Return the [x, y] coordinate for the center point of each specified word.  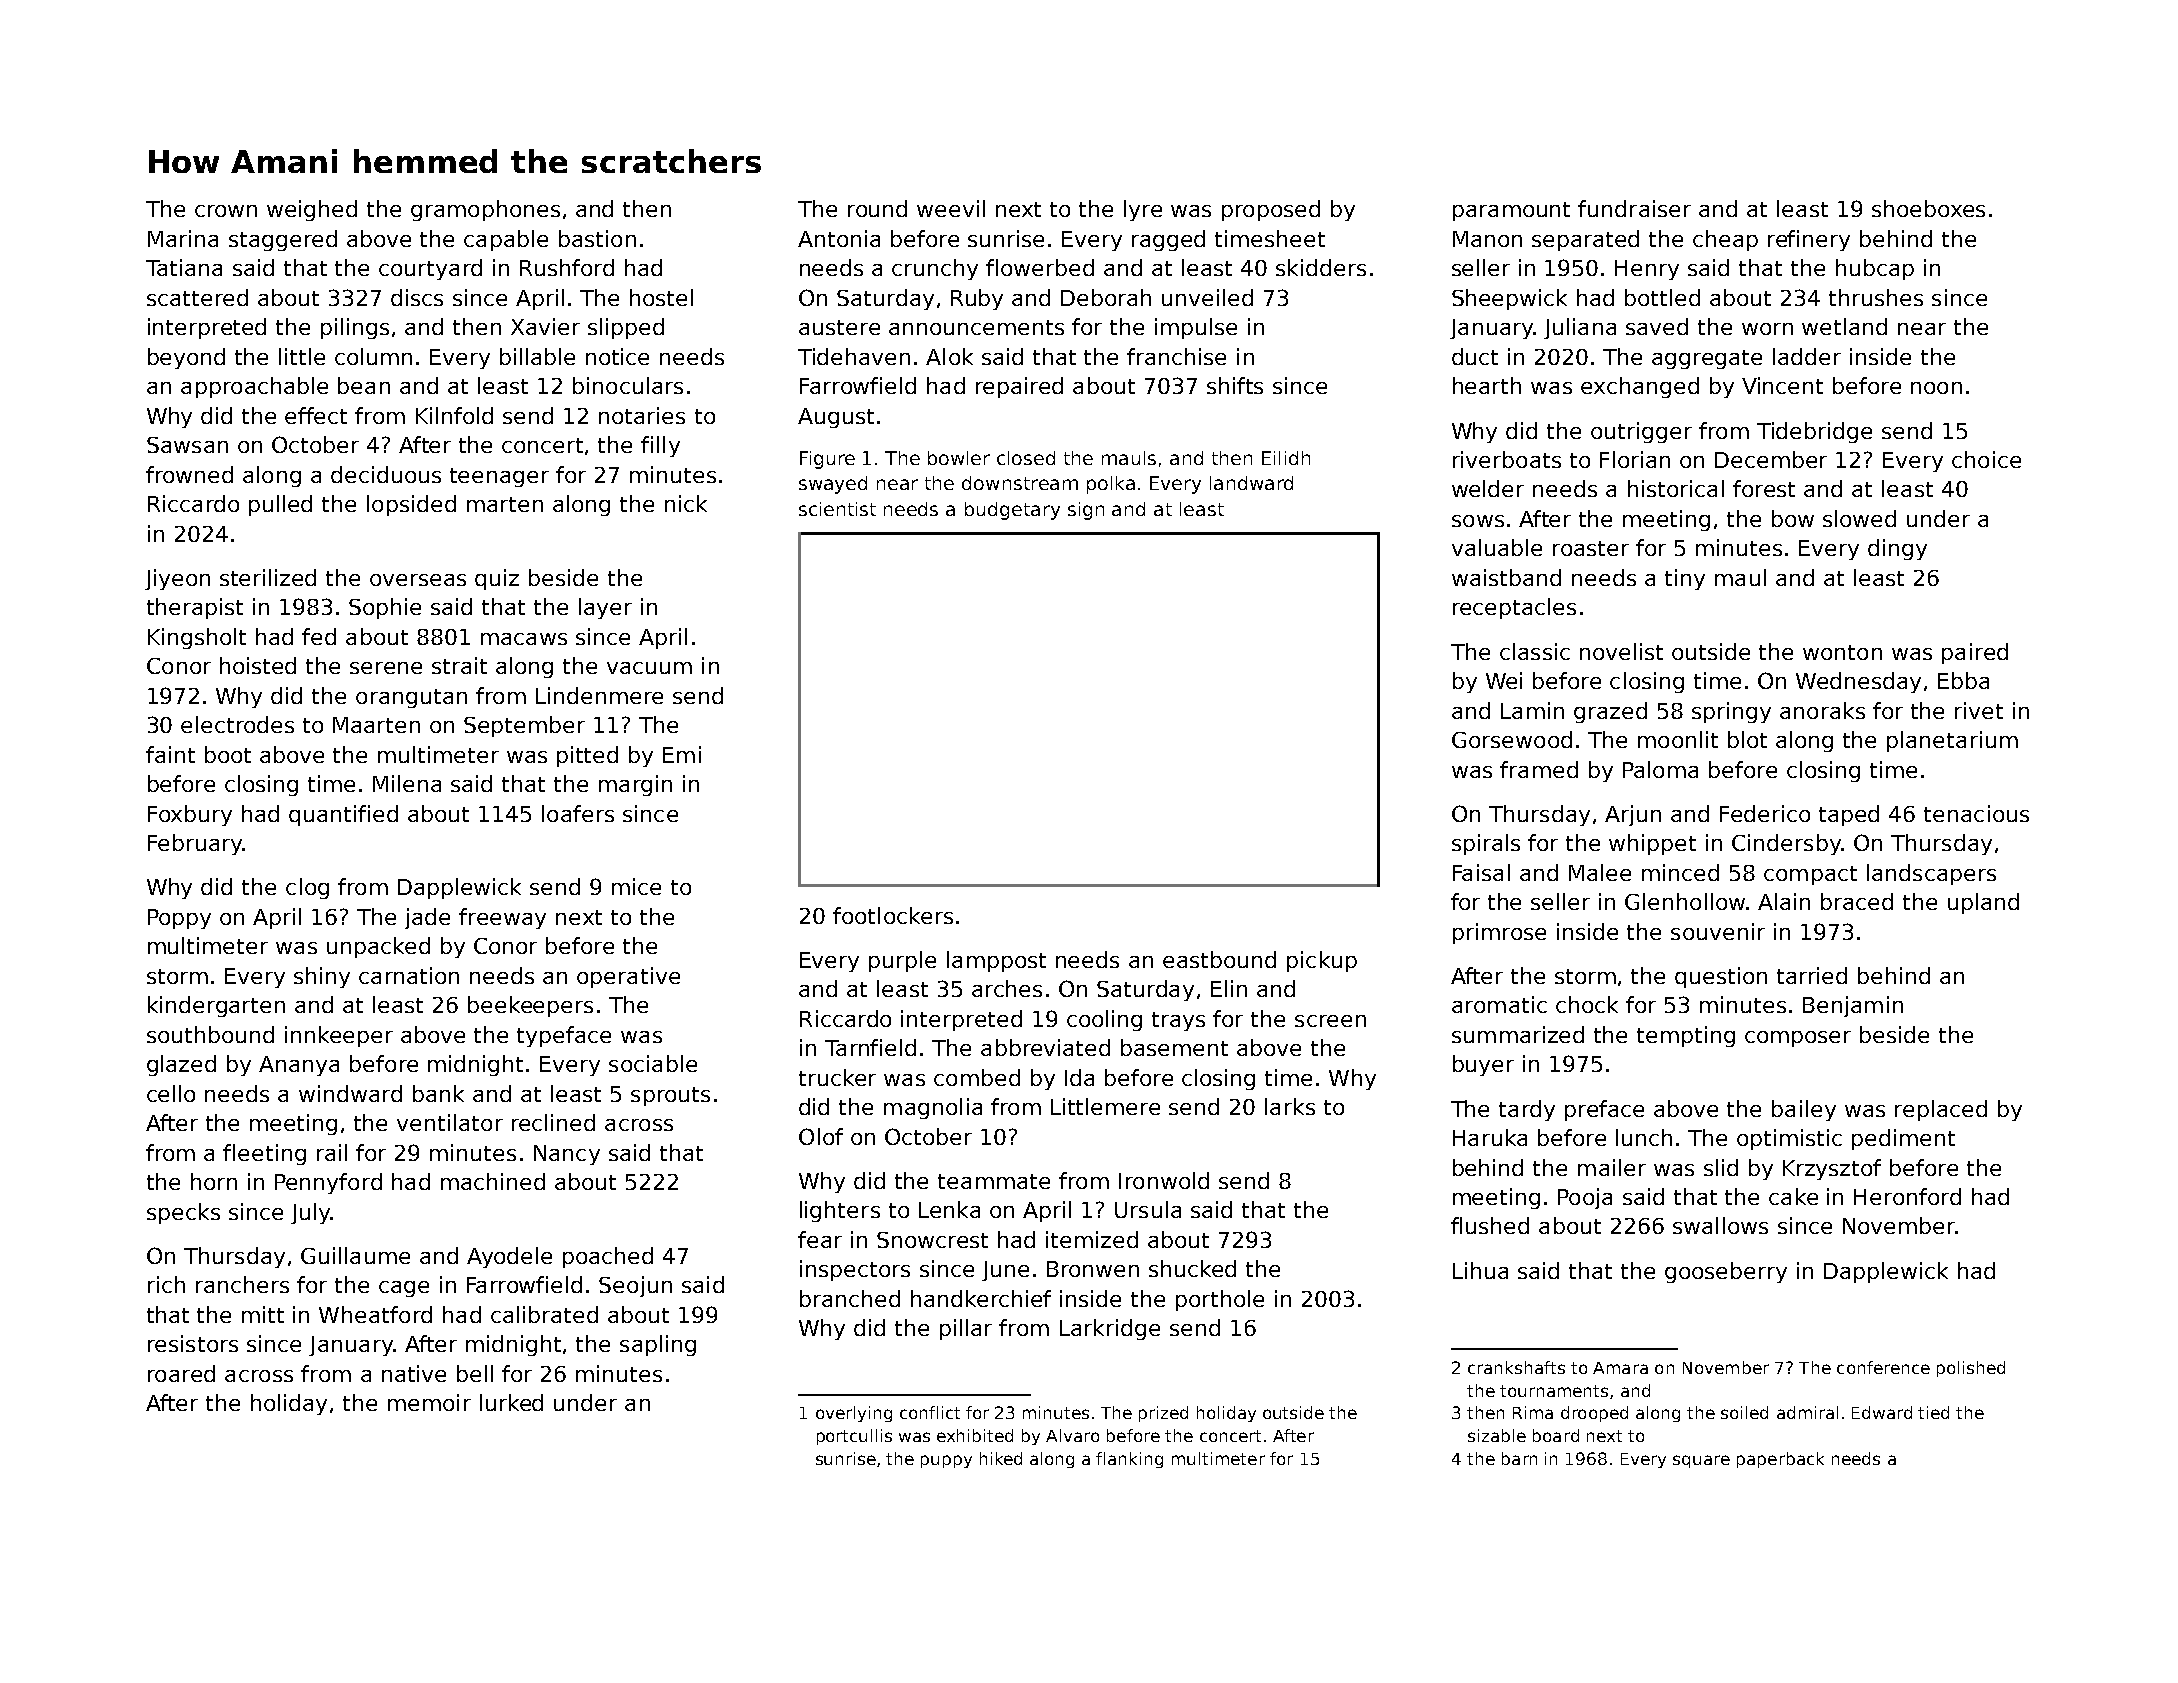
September [524, 726]
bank [438, 1093]
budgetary [1012, 511]
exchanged [1640, 387]
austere [839, 327]
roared [181, 1373]
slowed [1859, 518]
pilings [355, 328]
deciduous [386, 474]
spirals [1486, 844]
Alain [1784, 901]
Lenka [949, 1209]
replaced [1941, 1110]
